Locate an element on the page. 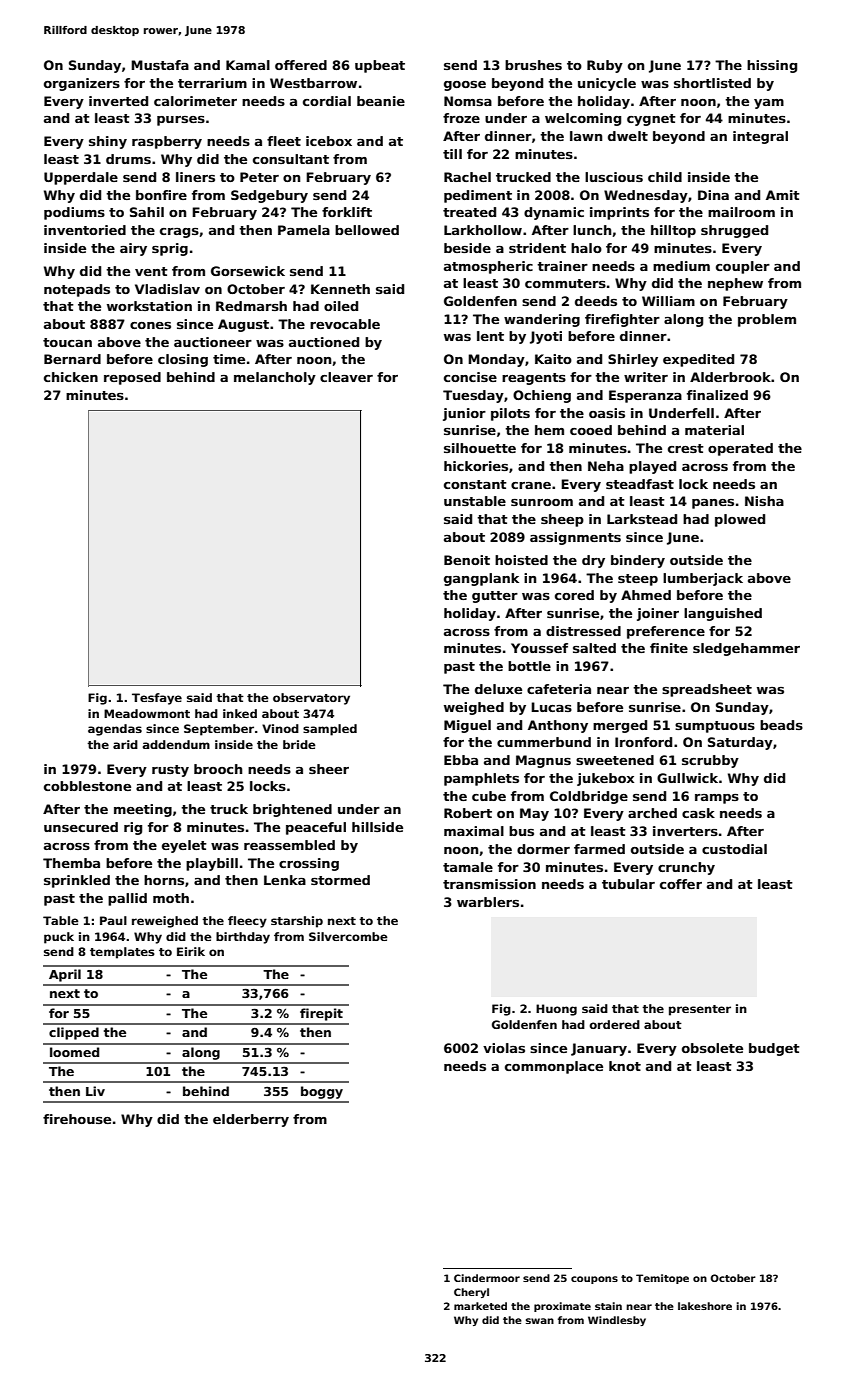  inverters is located at coordinates (685, 831).
